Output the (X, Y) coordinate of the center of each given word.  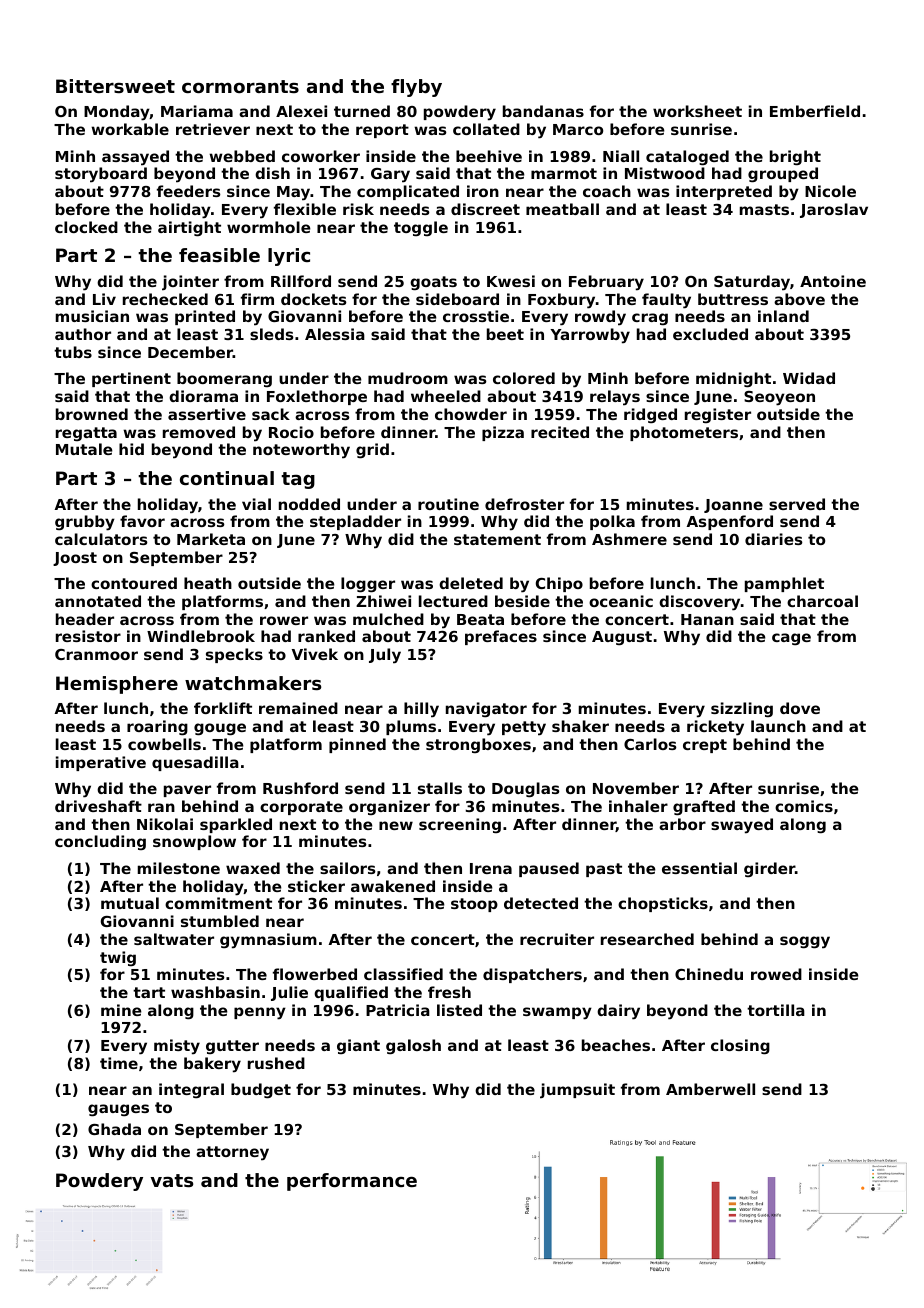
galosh (413, 1046)
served (797, 504)
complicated (408, 192)
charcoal (822, 601)
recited (560, 432)
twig (118, 958)
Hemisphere (117, 685)
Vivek (315, 654)
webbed (242, 156)
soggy (805, 942)
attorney (232, 1153)
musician (92, 316)
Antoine (833, 281)
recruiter (557, 939)
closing (740, 1047)
